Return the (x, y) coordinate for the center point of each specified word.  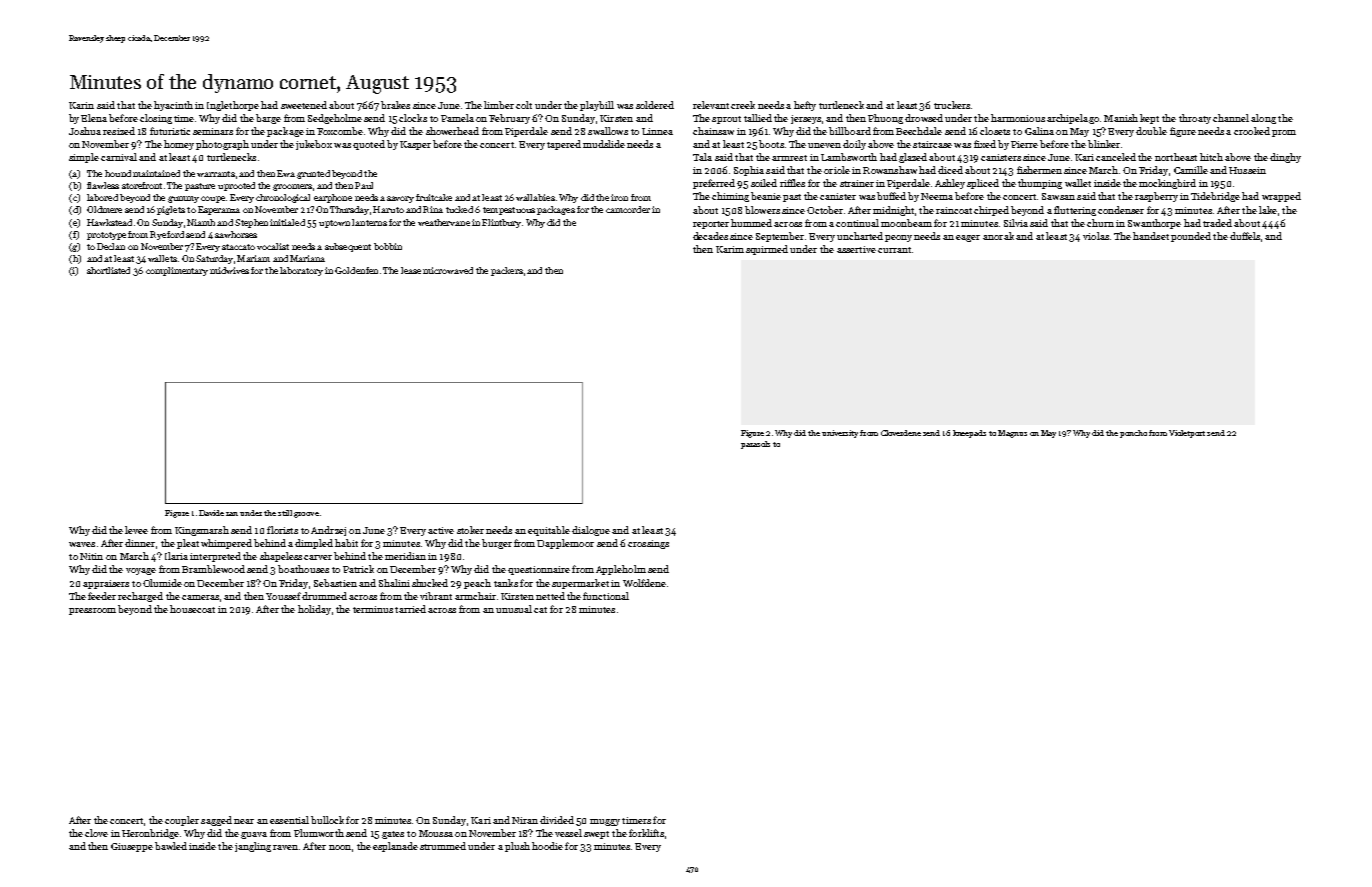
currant (894, 250)
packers (507, 271)
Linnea (657, 131)
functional (606, 596)
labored (102, 197)
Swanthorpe (1154, 224)
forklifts (646, 833)
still (285, 513)
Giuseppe (132, 847)
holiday (314, 610)
